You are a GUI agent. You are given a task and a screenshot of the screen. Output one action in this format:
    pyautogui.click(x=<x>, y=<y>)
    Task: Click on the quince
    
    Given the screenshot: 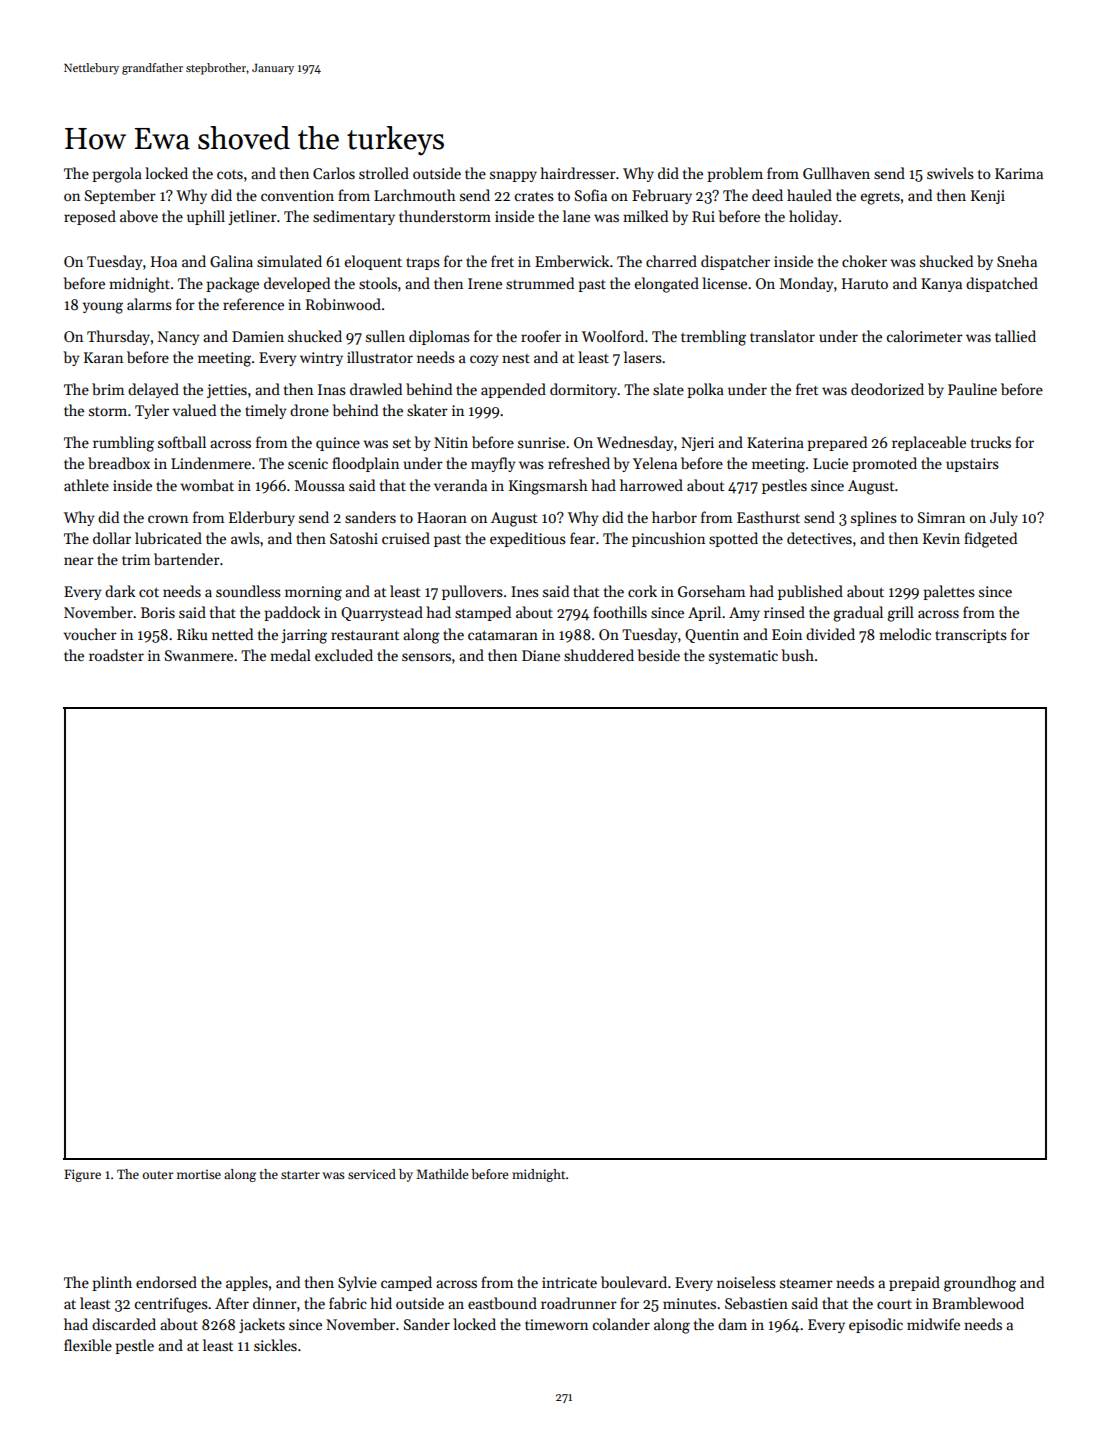 What is the action you would take?
    pyautogui.click(x=338, y=444)
